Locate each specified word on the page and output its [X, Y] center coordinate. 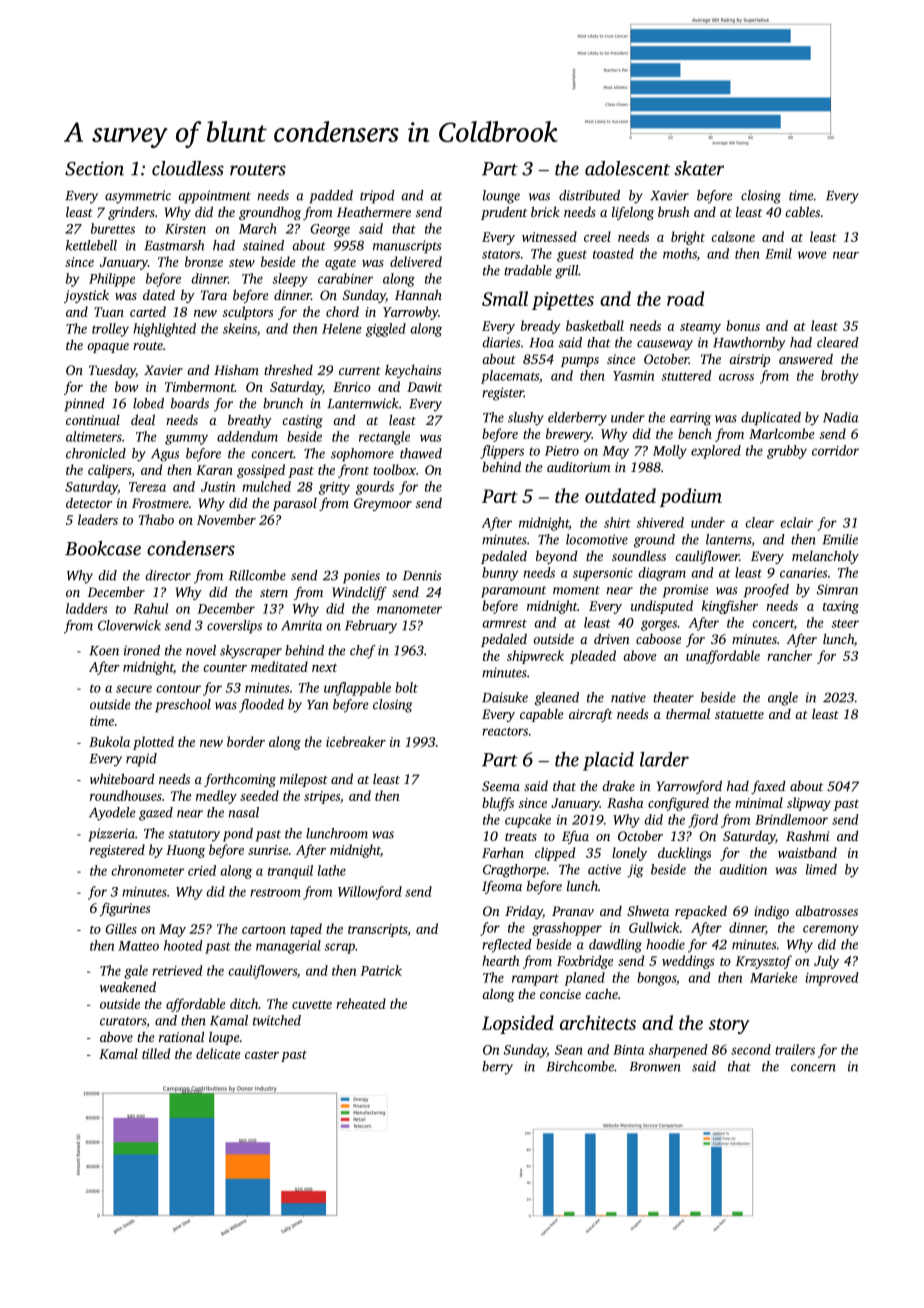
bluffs [498, 804]
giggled [386, 330]
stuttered [686, 375]
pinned [84, 405]
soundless [639, 555]
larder [664, 759]
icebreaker [356, 741]
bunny [500, 574]
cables [802, 211]
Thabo [156, 519]
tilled [156, 1053]
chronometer [148, 870]
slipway [809, 804]
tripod [377, 197]
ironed [142, 650]
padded [331, 197]
